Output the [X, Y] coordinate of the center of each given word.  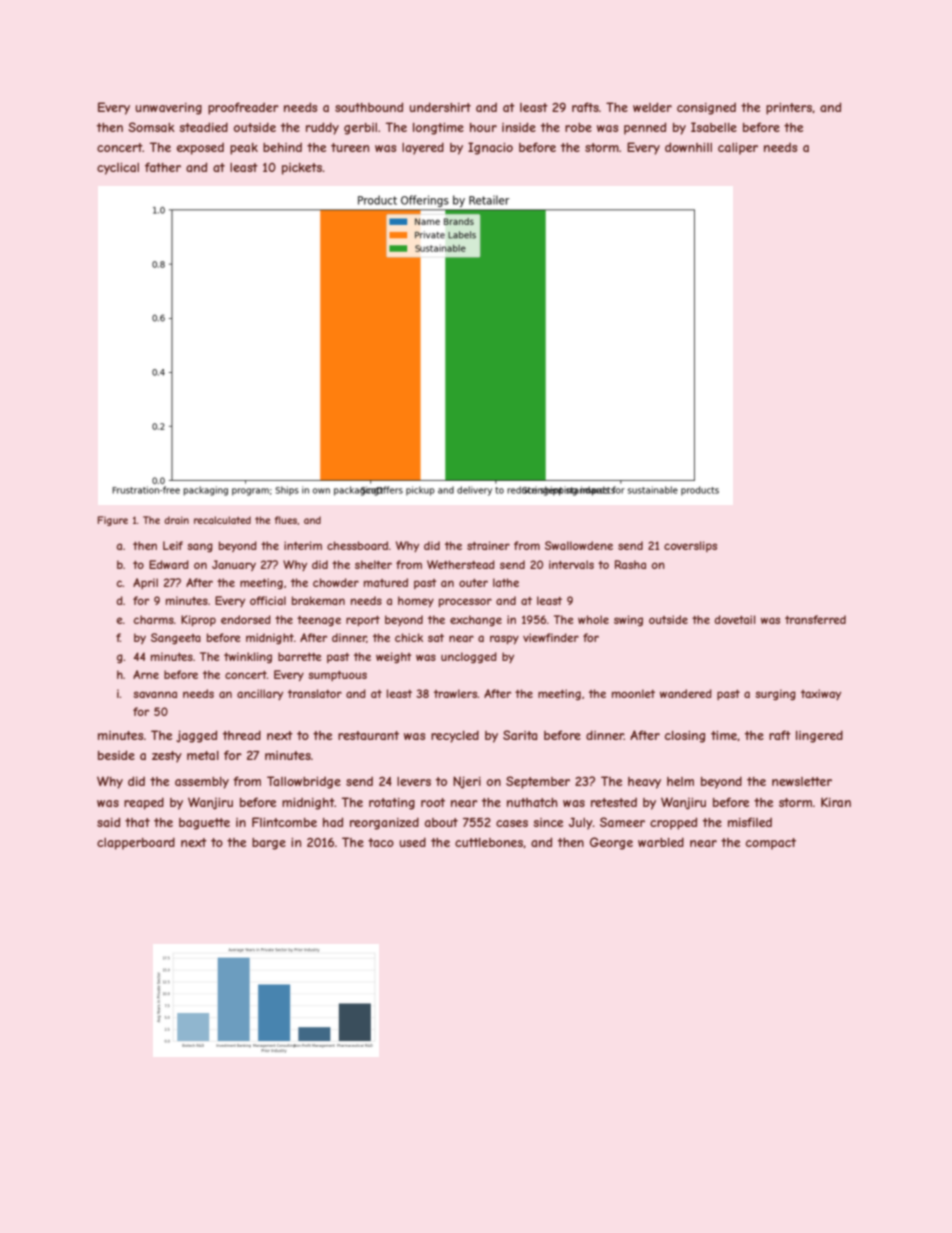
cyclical [118, 169]
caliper [738, 149]
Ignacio [490, 148]
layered [423, 148]
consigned [706, 109]
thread [242, 735]
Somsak [151, 127]
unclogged [469, 657]
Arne [146, 674]
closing [685, 737]
